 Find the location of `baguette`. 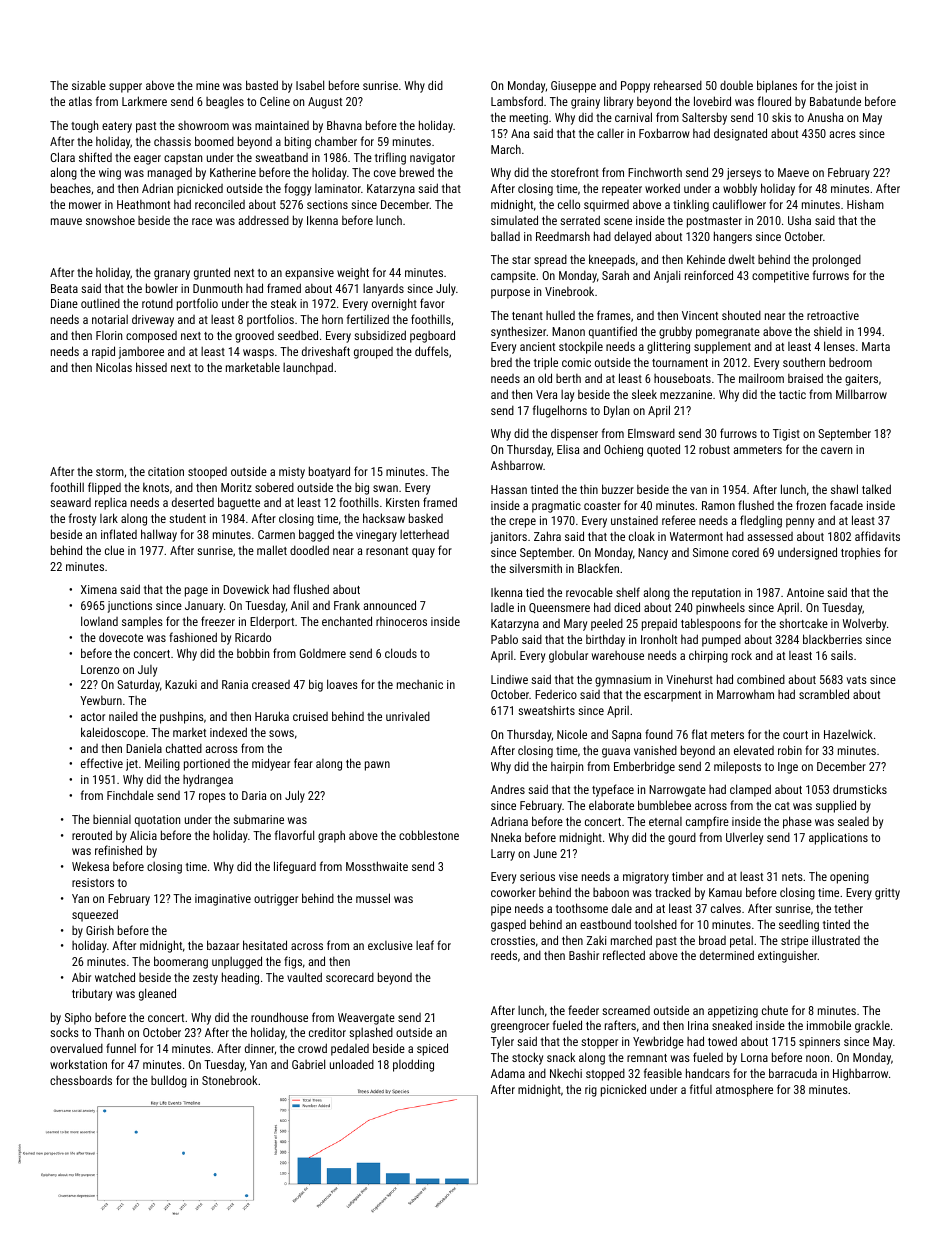

baguette is located at coordinates (239, 503).
